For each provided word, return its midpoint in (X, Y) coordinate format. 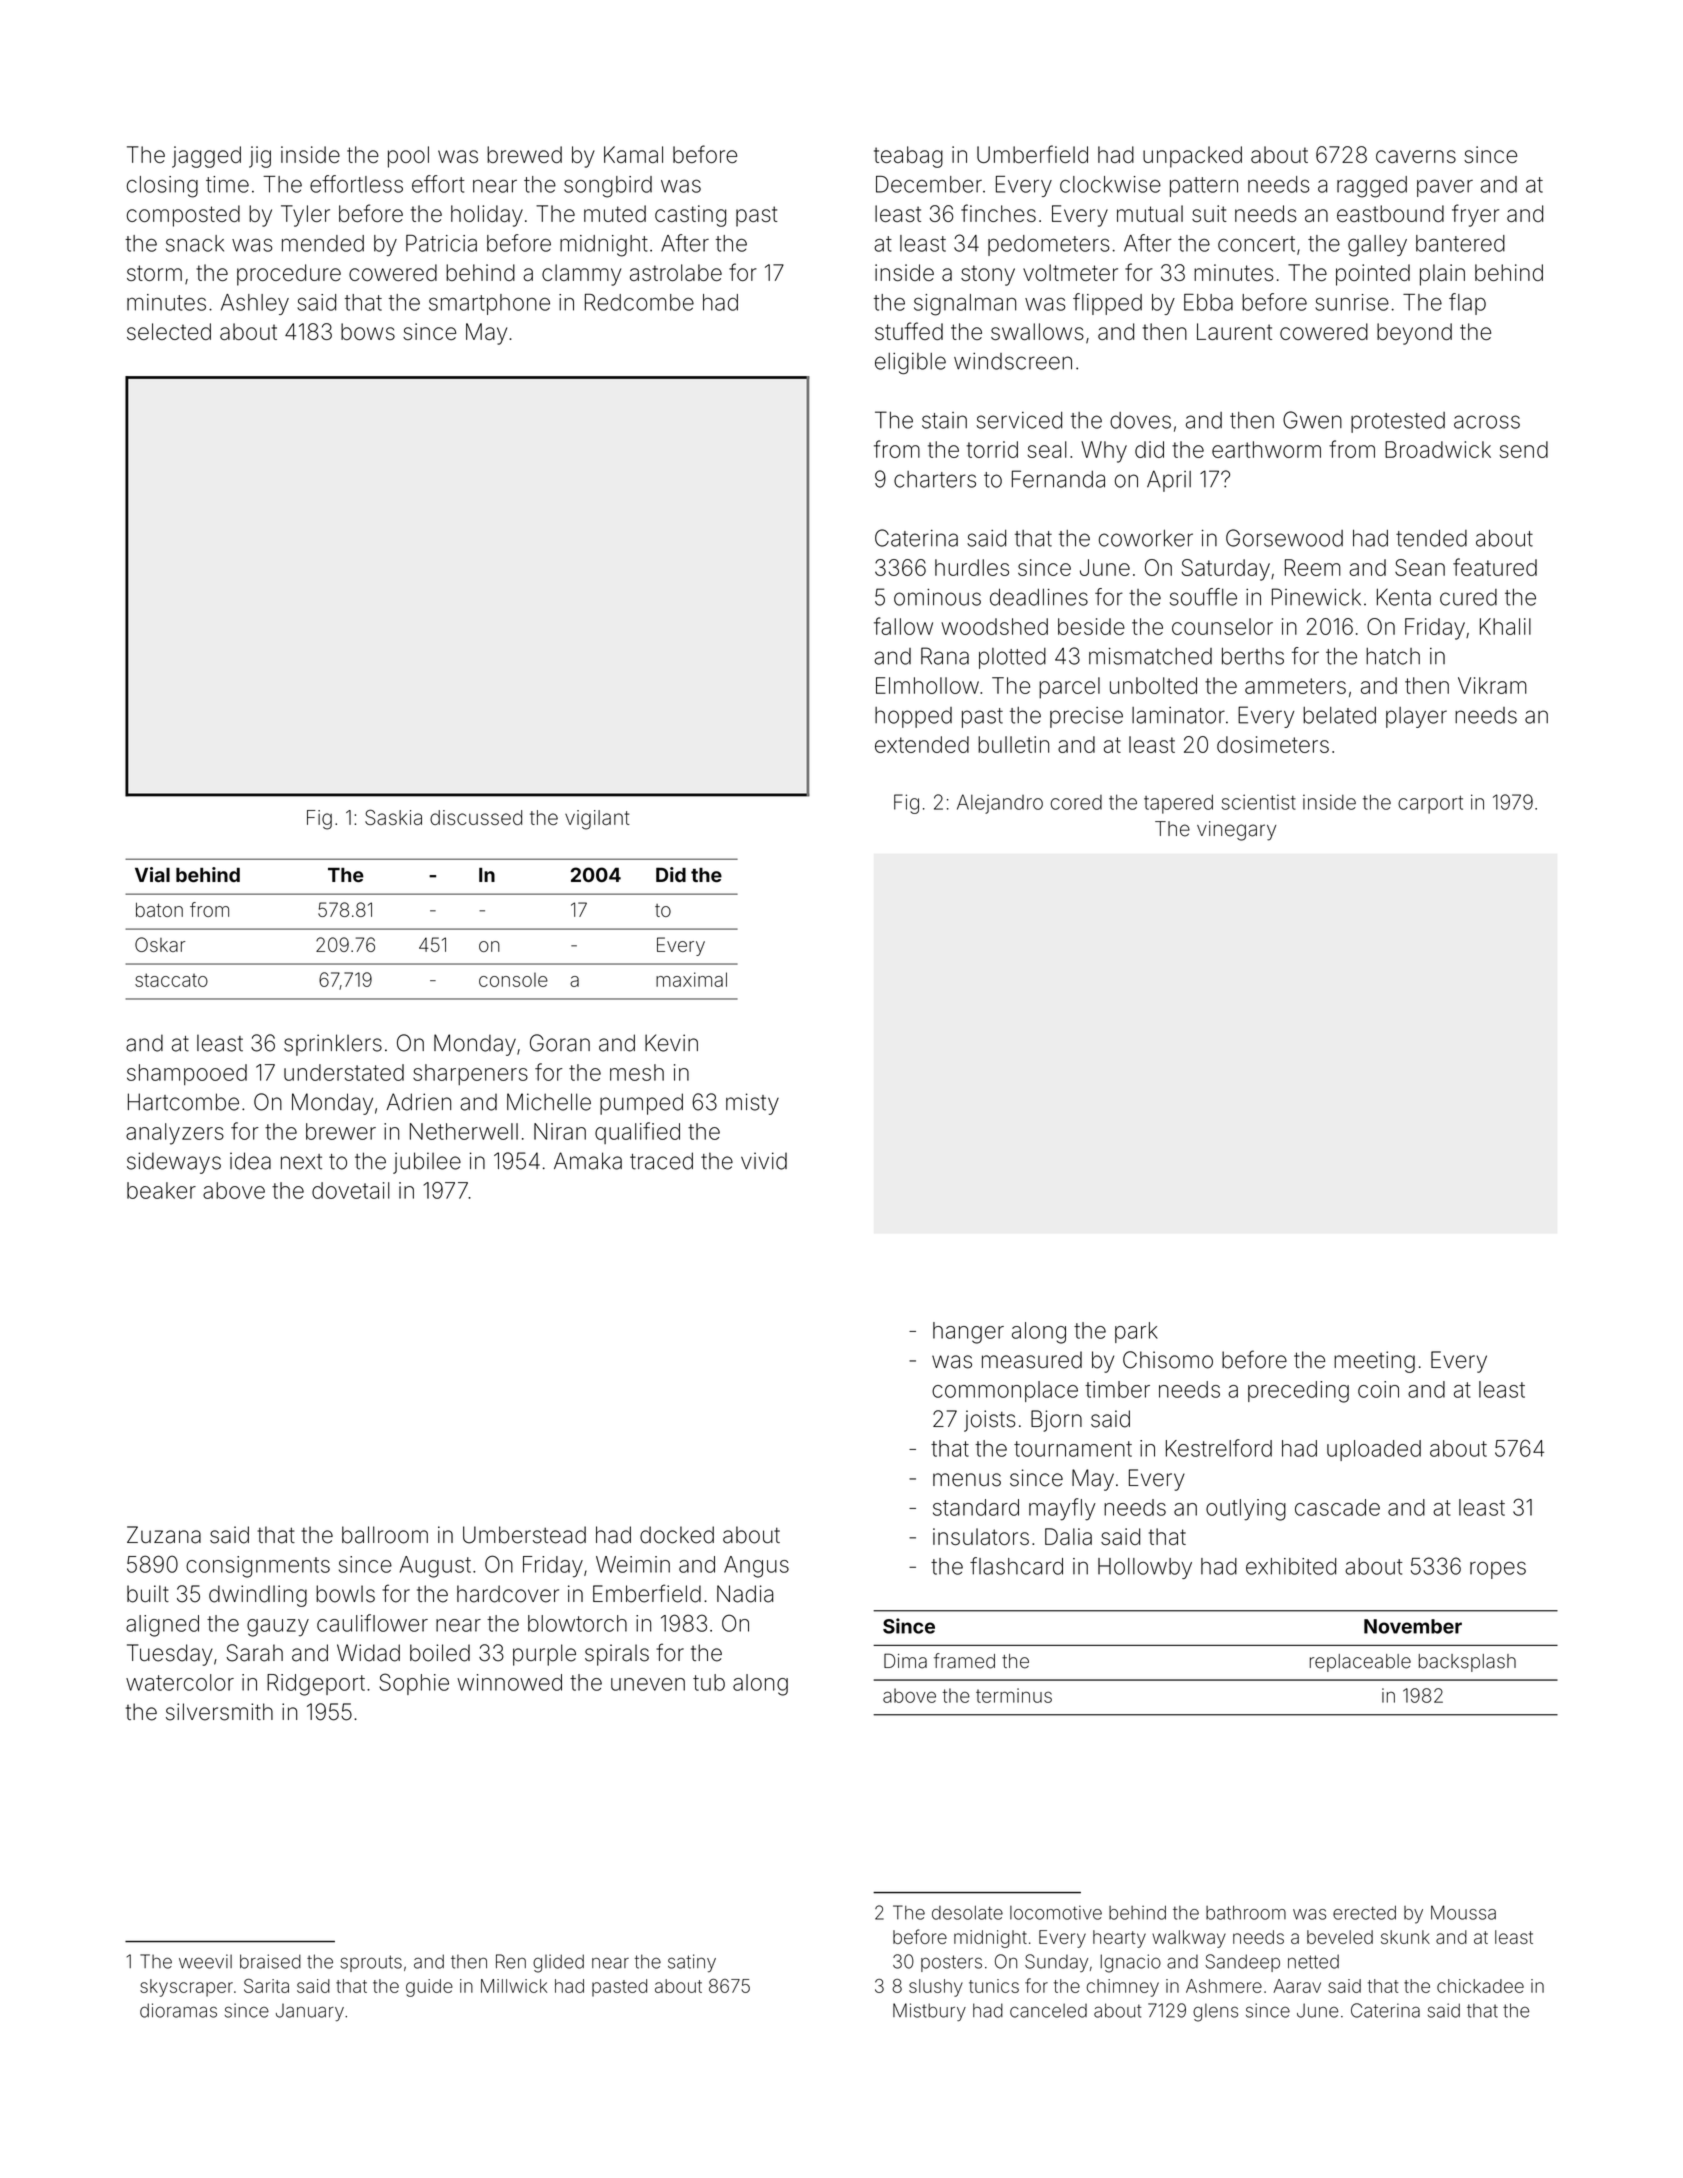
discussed (476, 817)
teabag (908, 157)
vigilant (597, 820)
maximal (691, 979)
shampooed (187, 1074)
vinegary (1236, 831)
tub (709, 1682)
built (148, 1594)
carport (1430, 805)
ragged (1372, 187)
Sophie (414, 1684)
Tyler (305, 216)
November (1413, 1626)
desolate (967, 1913)
